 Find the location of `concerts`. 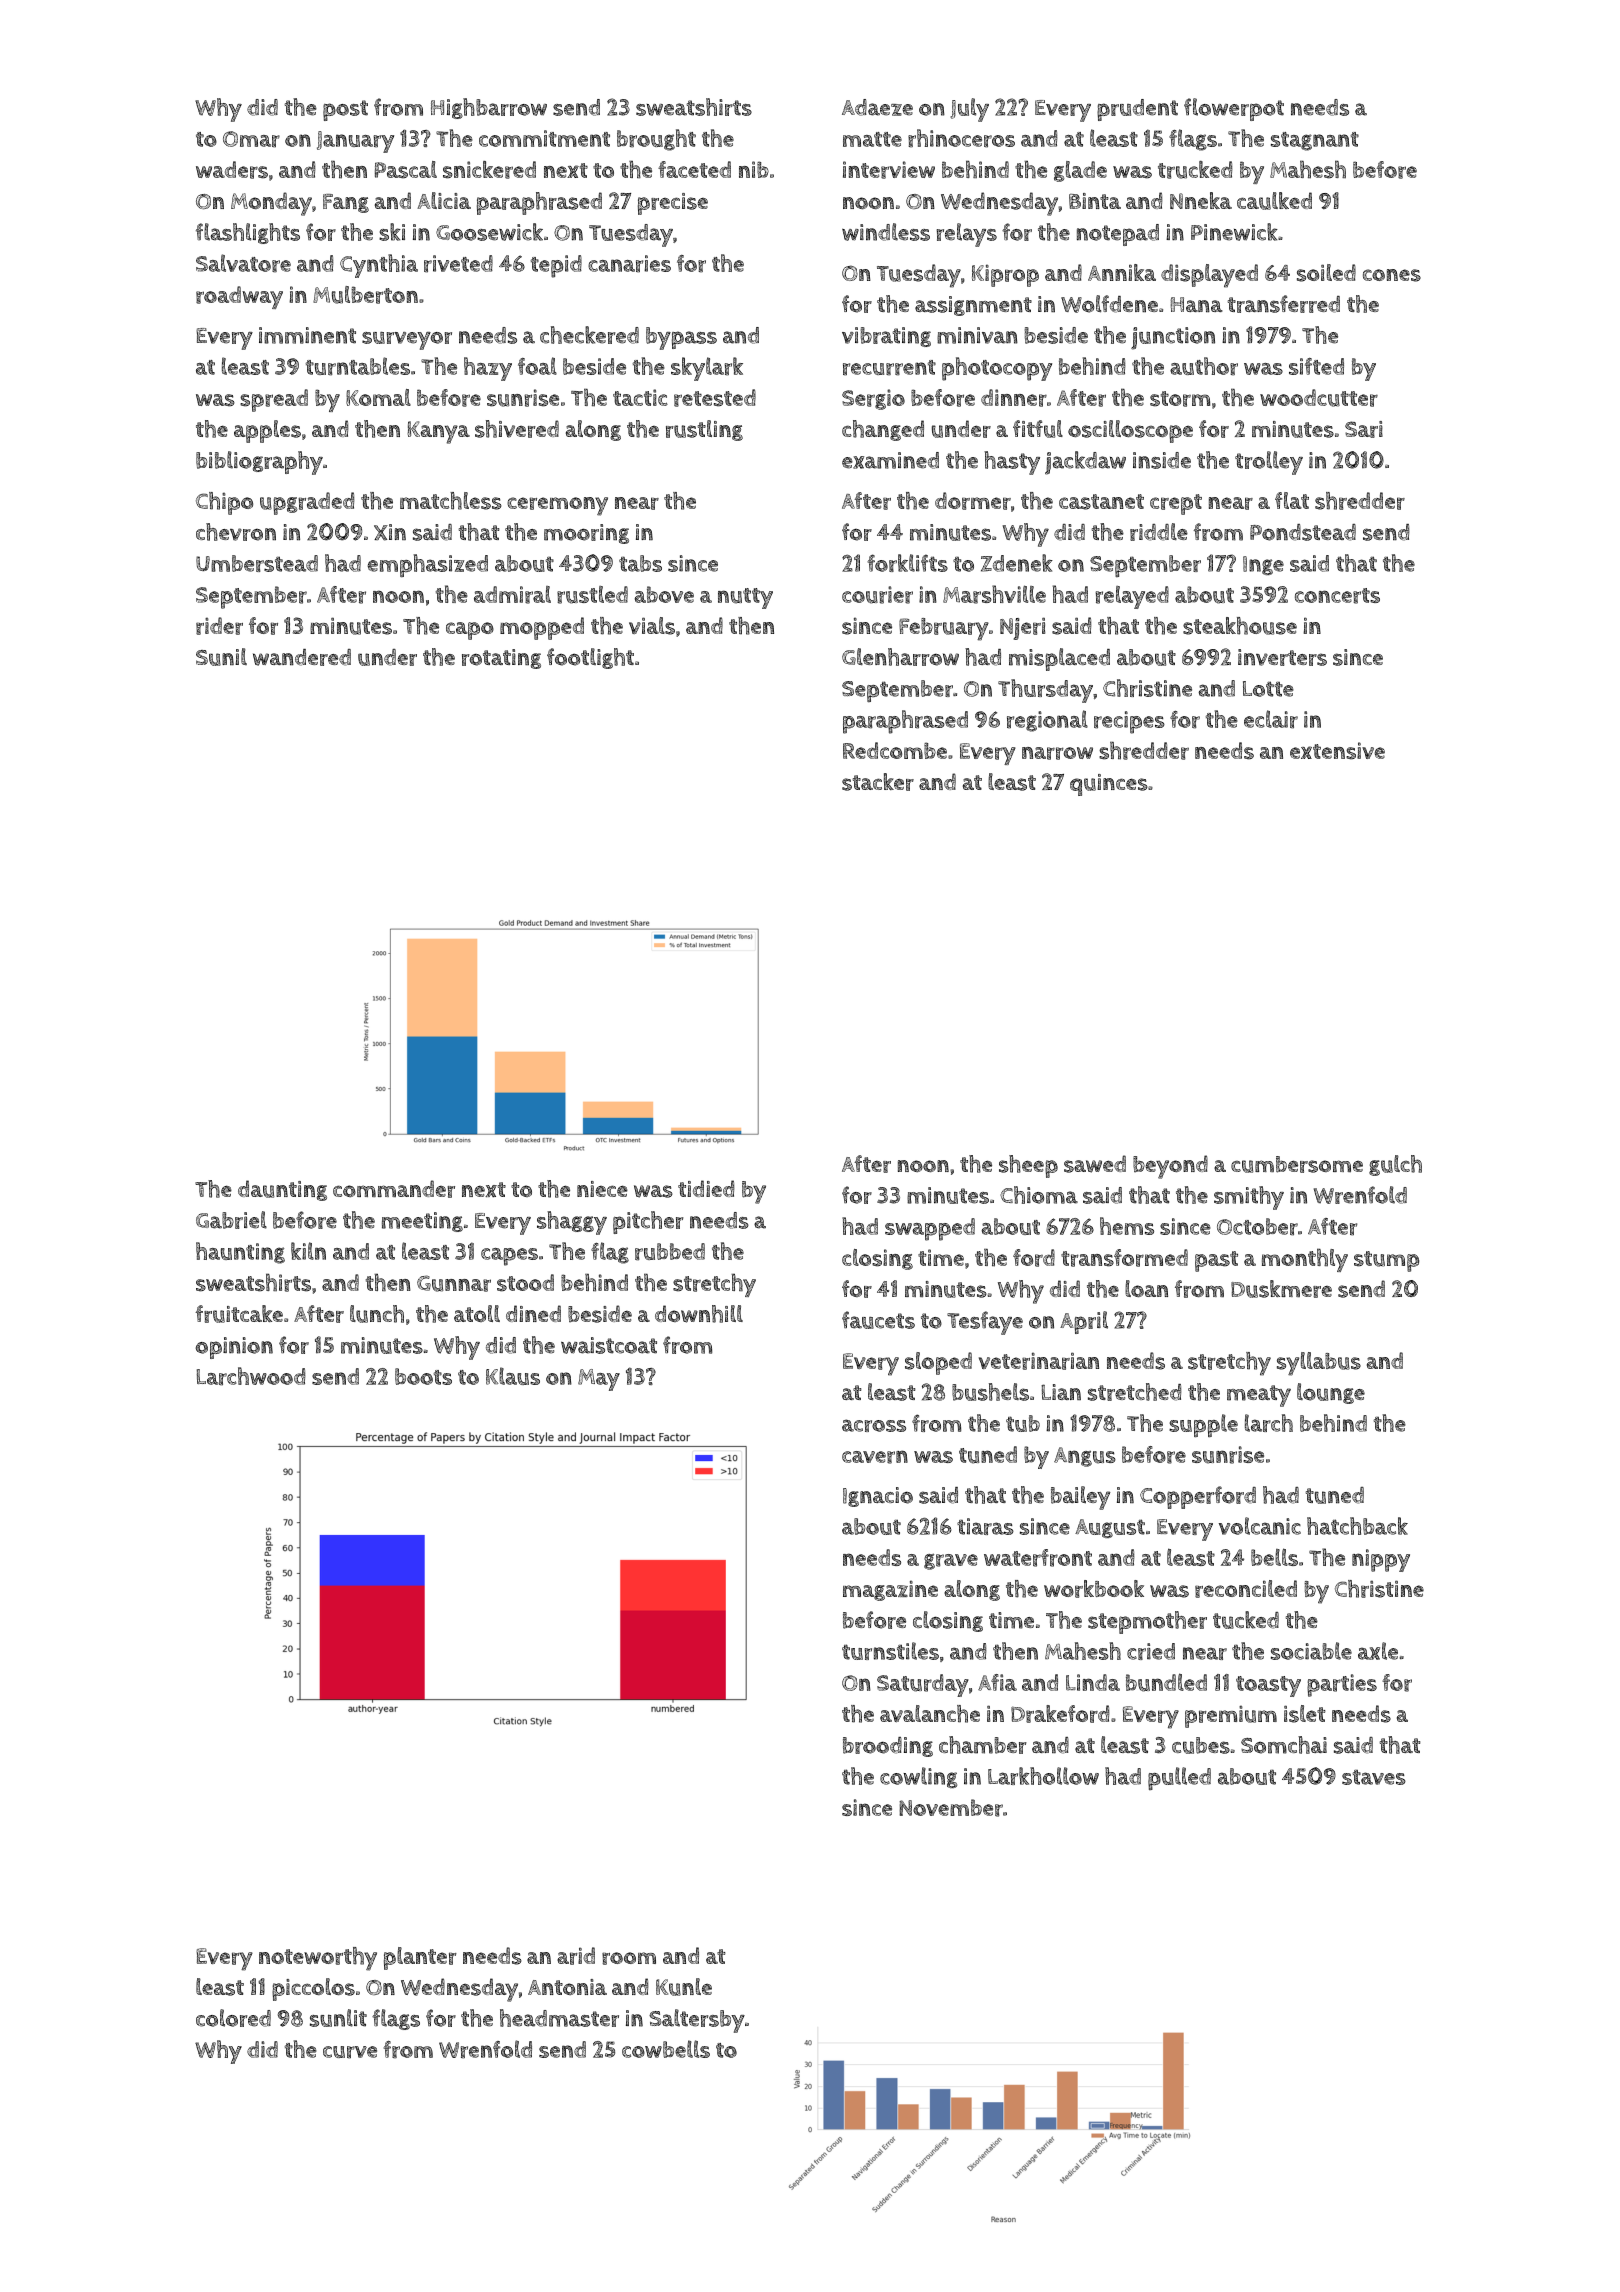

concerts is located at coordinates (1337, 596).
